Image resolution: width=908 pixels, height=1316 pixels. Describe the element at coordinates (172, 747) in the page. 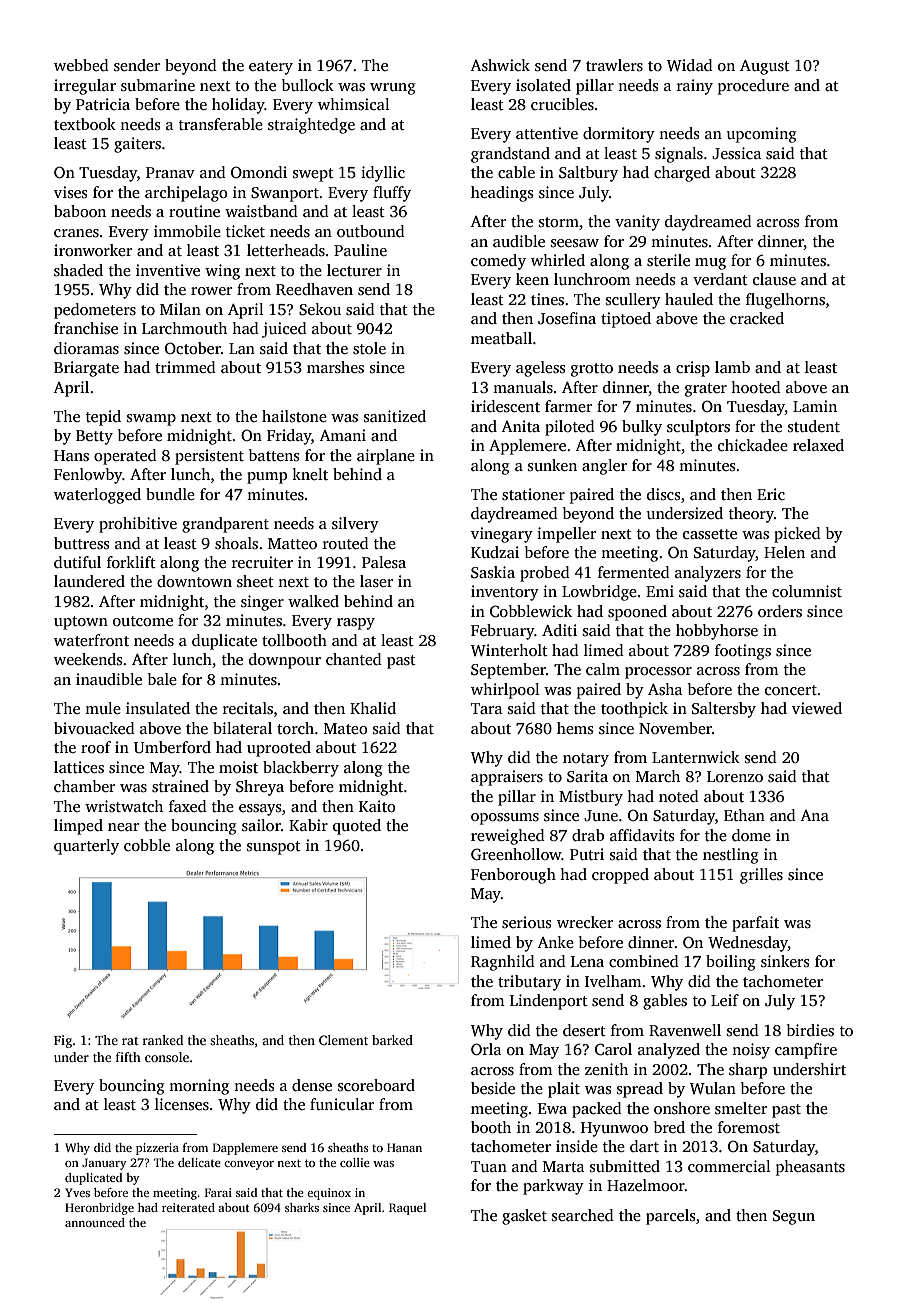

I see `Umberford` at that location.
